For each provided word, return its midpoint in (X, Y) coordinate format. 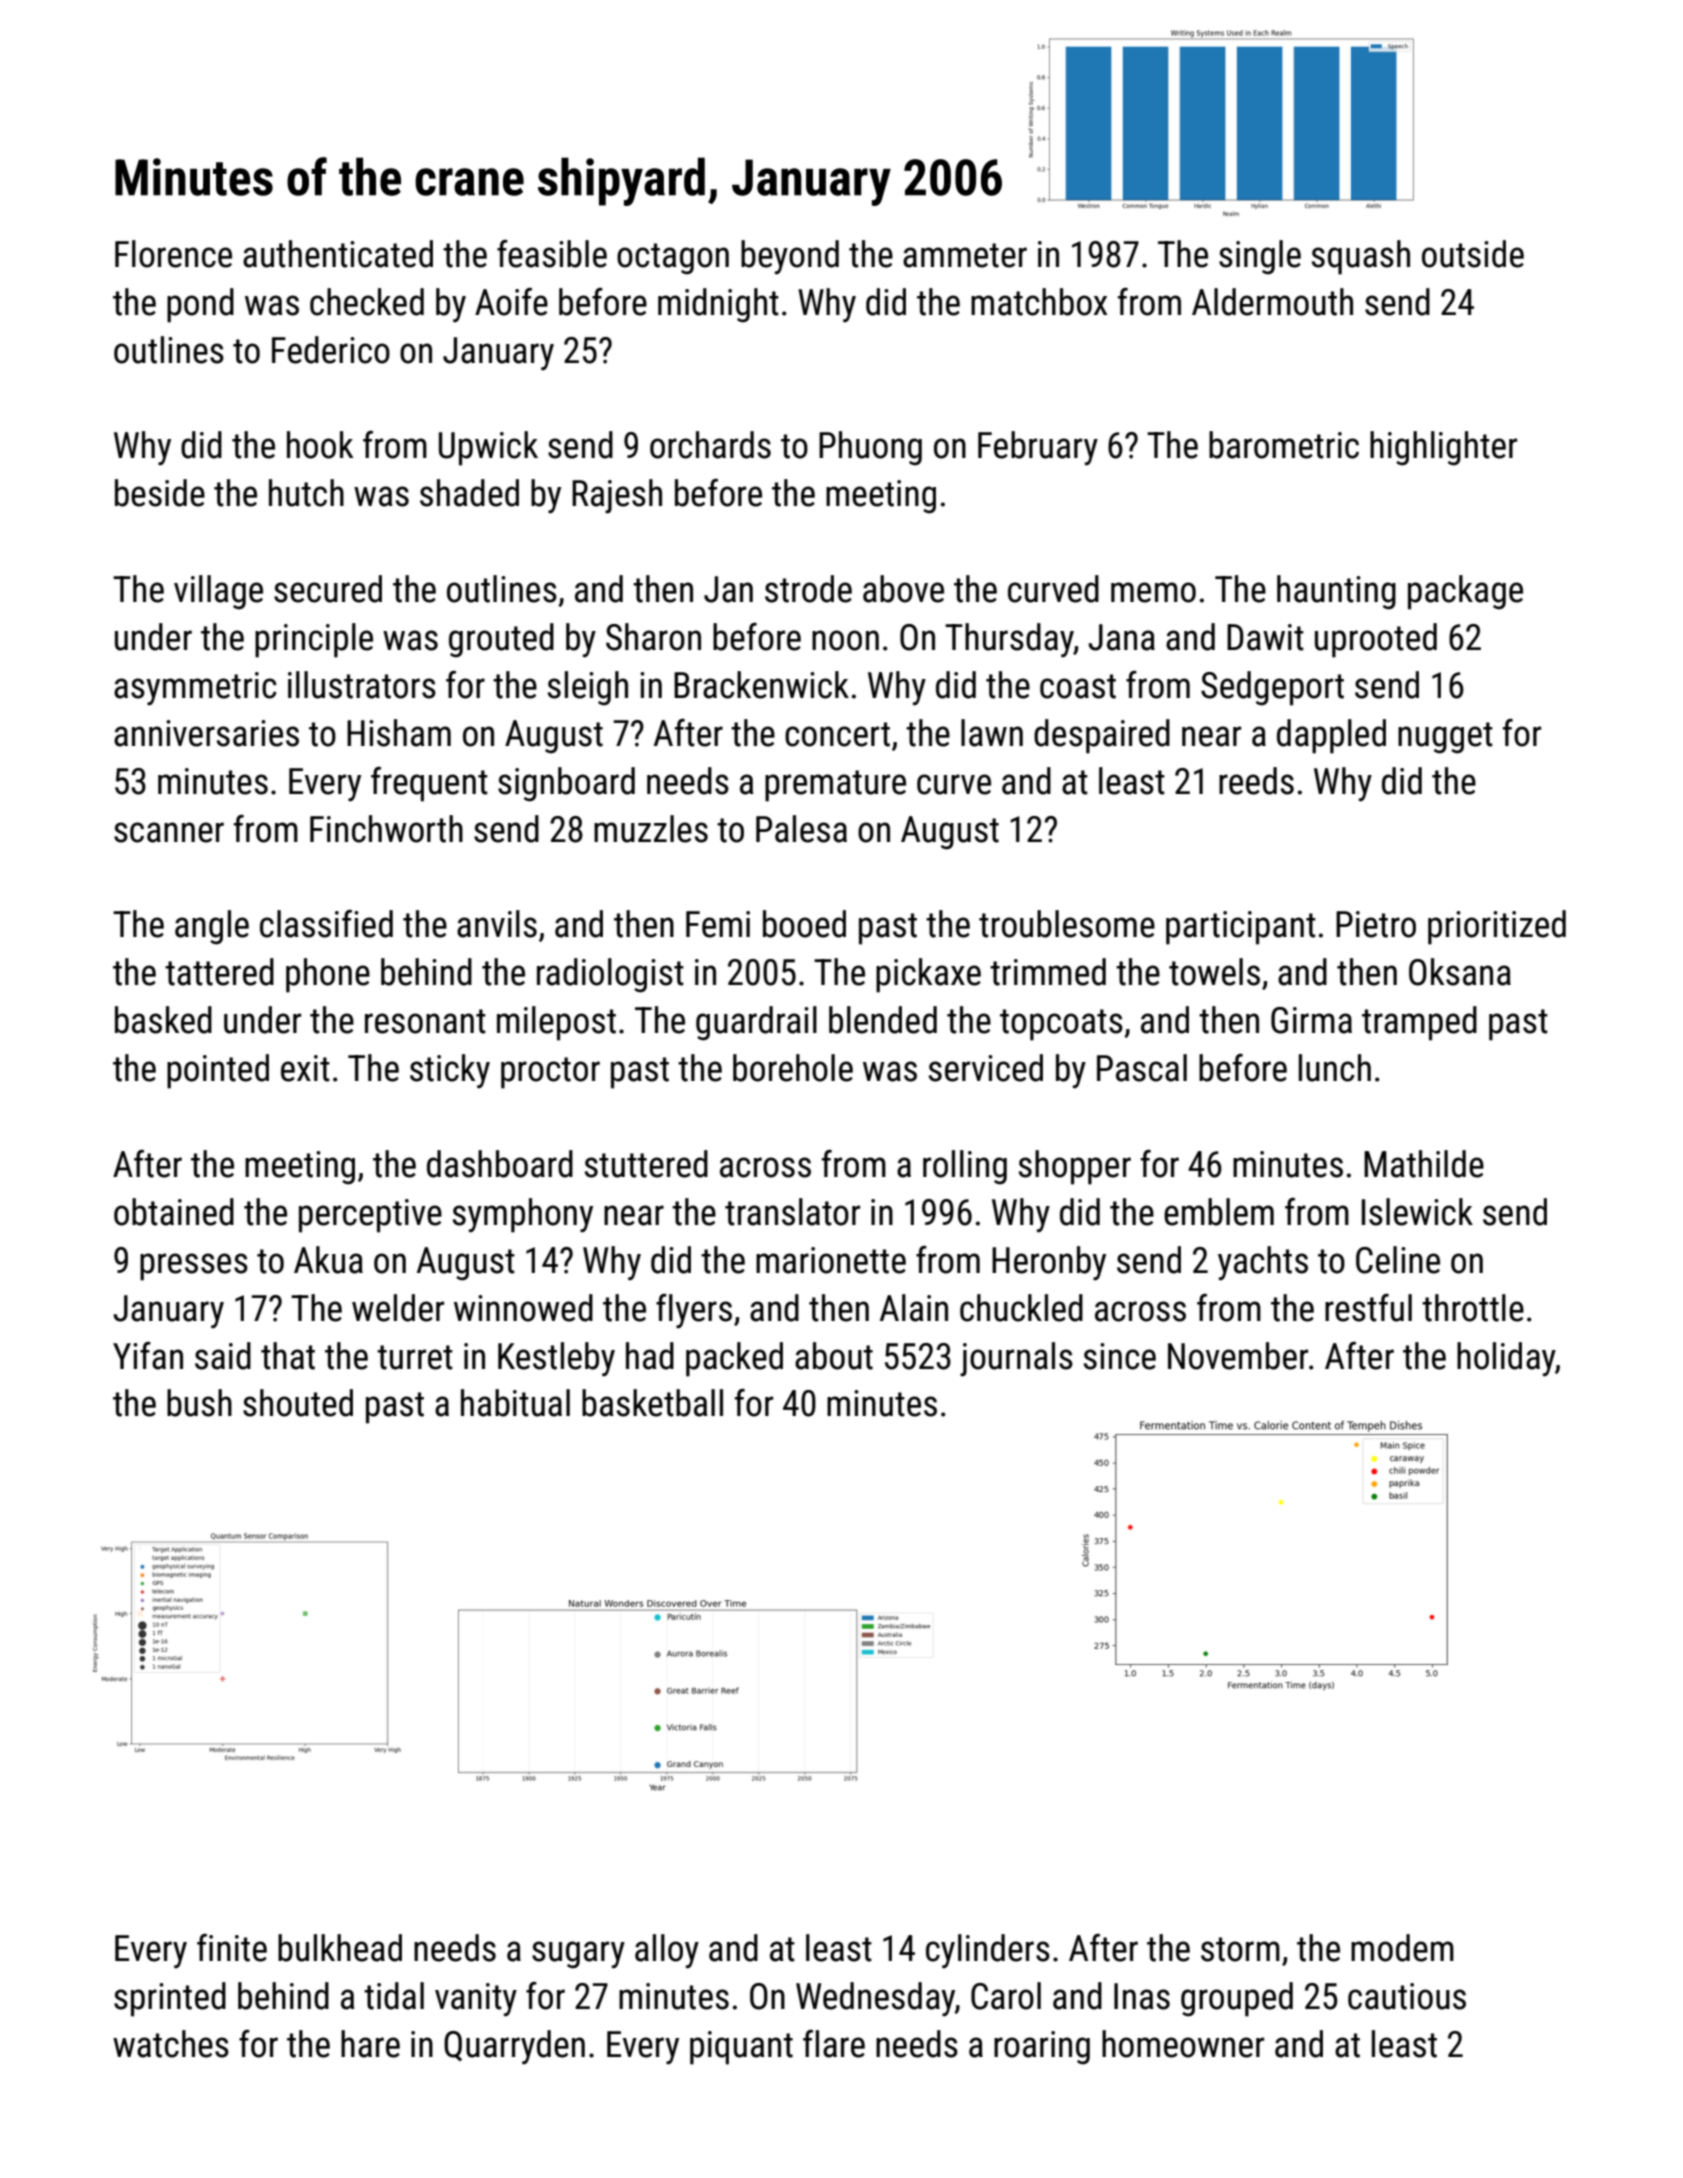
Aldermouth (1272, 302)
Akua (328, 1260)
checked (367, 302)
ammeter (965, 255)
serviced (986, 1068)
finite (232, 1948)
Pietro (1376, 924)
